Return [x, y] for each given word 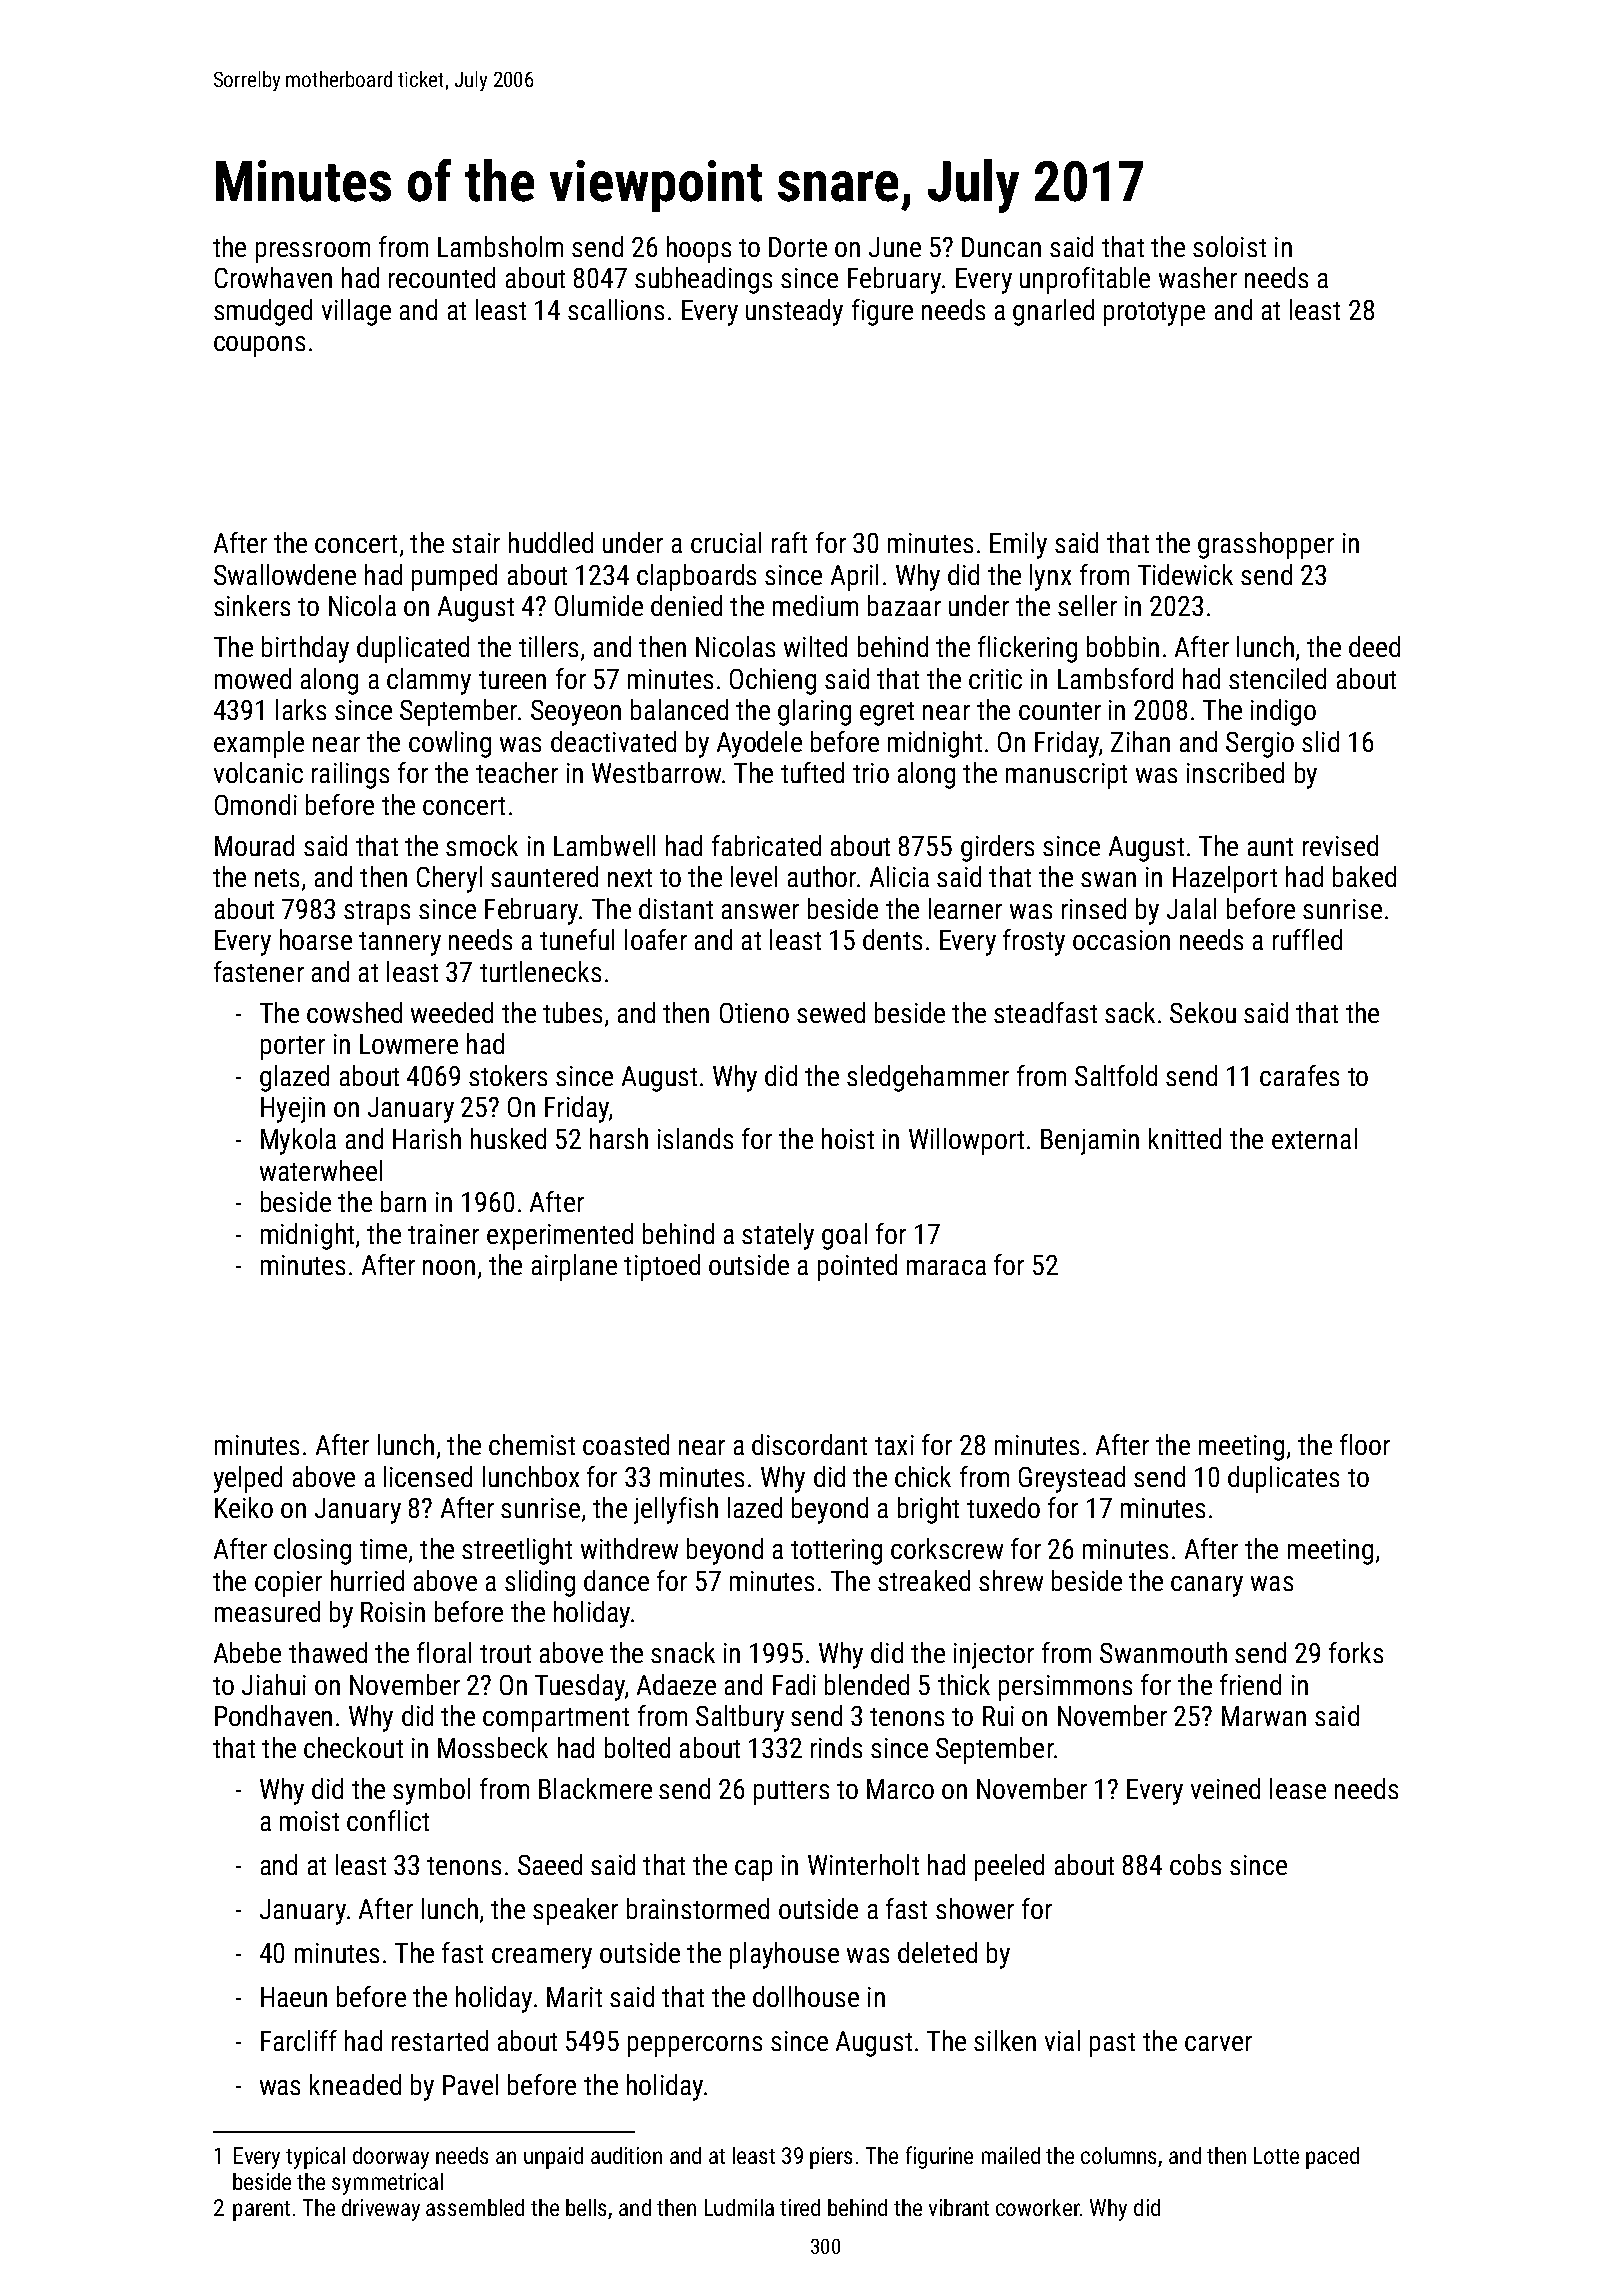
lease [1298, 1788]
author [822, 876]
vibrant [959, 2207]
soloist [1229, 246]
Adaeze [676, 1684]
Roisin [393, 1612]
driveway [381, 2210]
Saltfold [1116, 1075]
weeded [452, 1012]
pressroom [313, 252]
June [895, 247]
